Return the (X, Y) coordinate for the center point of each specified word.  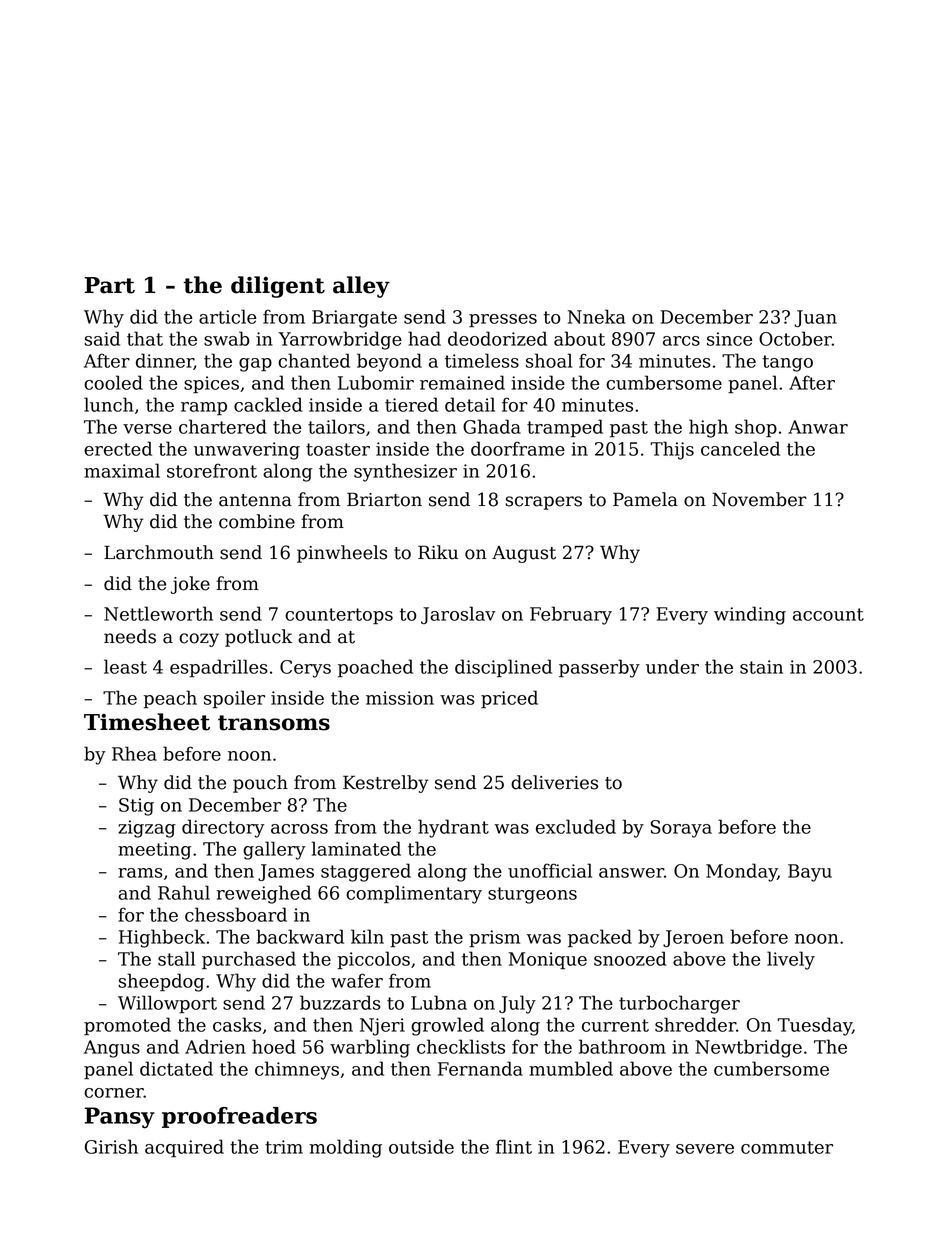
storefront (212, 470)
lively (791, 960)
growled (447, 1026)
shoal (549, 360)
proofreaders (239, 1117)
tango (788, 363)
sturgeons (532, 895)
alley (361, 287)
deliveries (554, 782)
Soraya (681, 829)
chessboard (236, 914)
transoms (274, 723)
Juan (815, 318)
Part (110, 285)
